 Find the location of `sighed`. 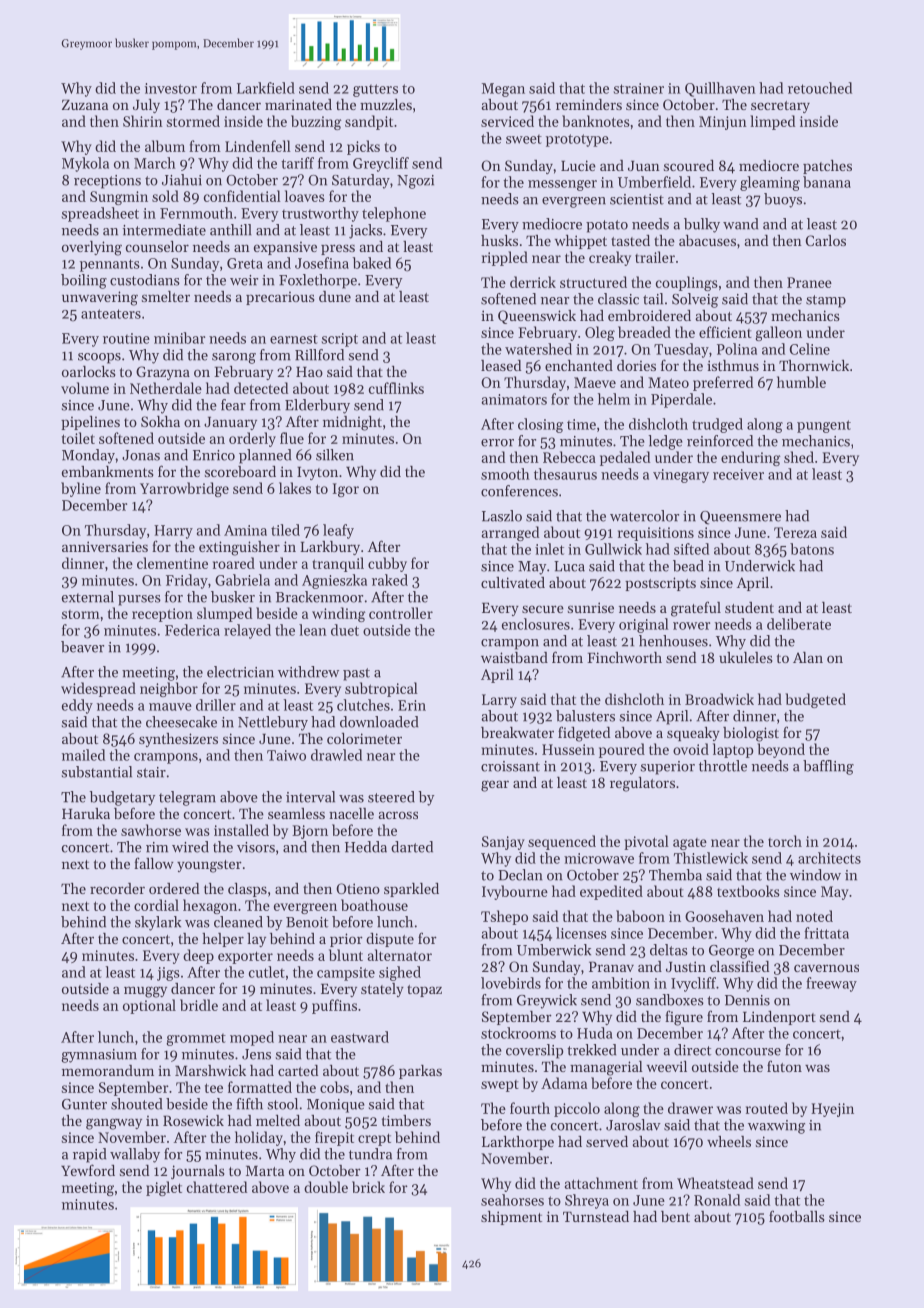

sighed is located at coordinates (400, 973).
